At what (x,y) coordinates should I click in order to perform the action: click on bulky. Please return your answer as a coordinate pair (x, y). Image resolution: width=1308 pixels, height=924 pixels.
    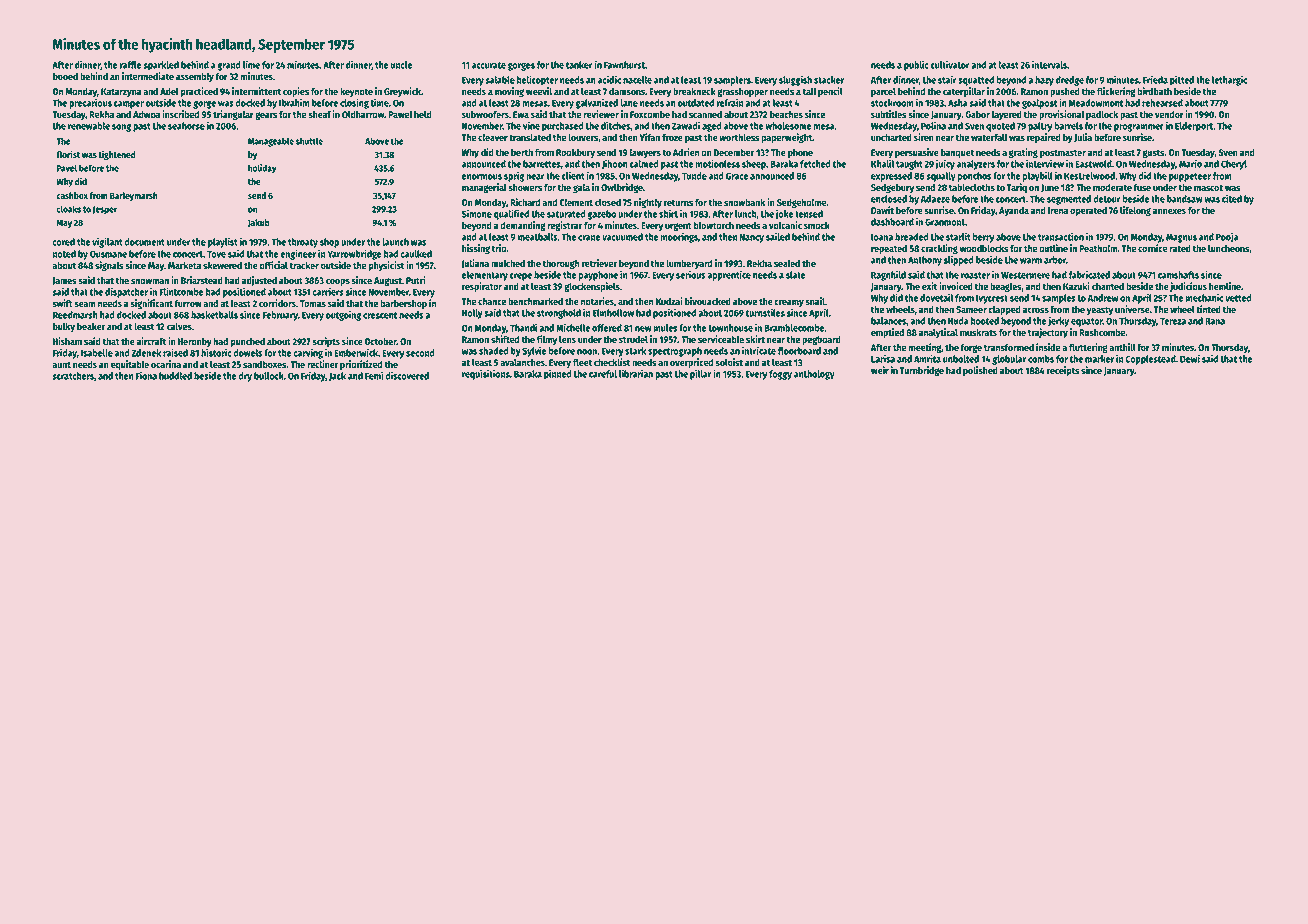
    Looking at the image, I should click on (64, 327).
